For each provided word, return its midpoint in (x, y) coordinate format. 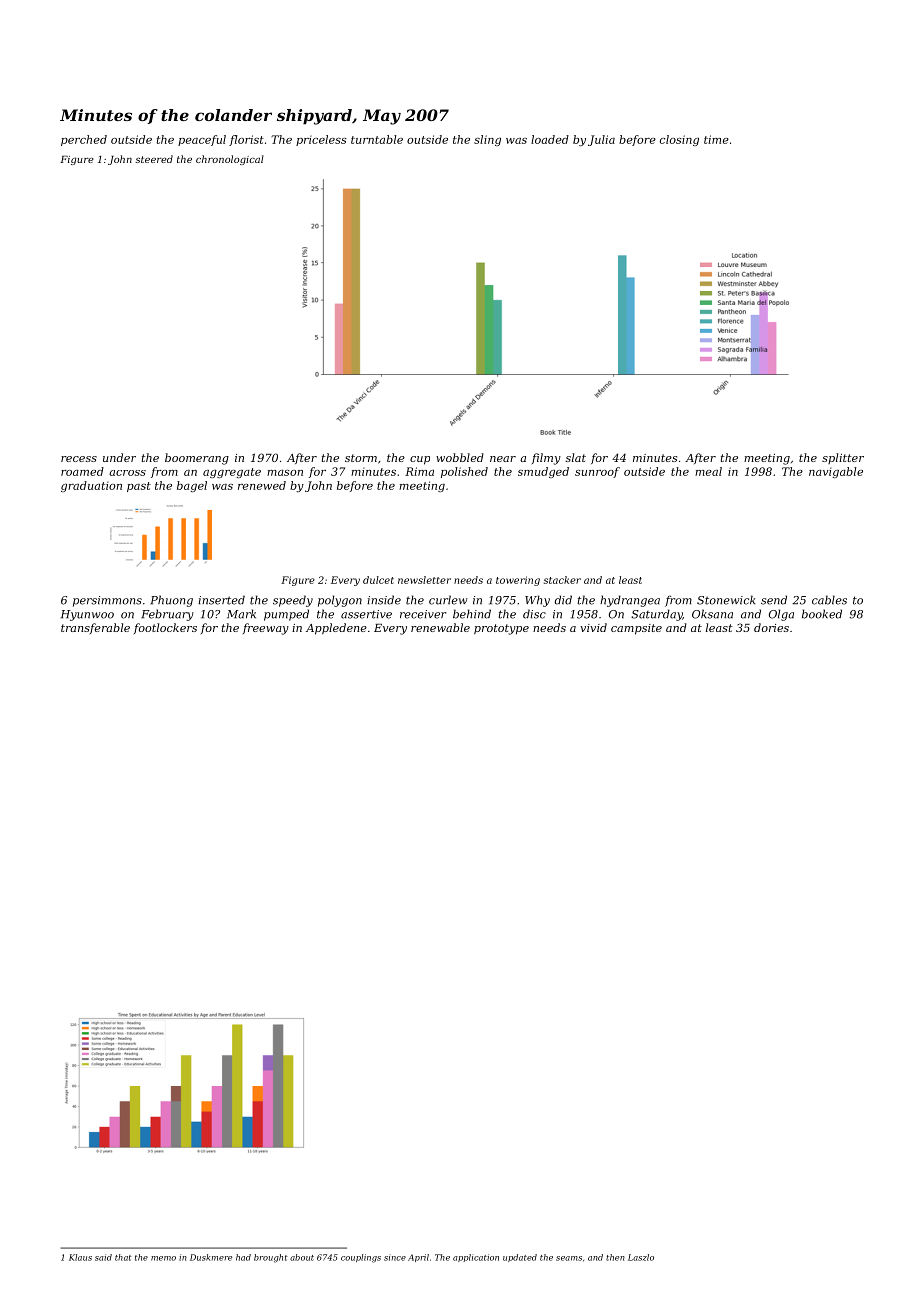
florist (246, 140)
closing (679, 140)
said (103, 1257)
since (395, 1257)
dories (771, 627)
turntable (377, 139)
